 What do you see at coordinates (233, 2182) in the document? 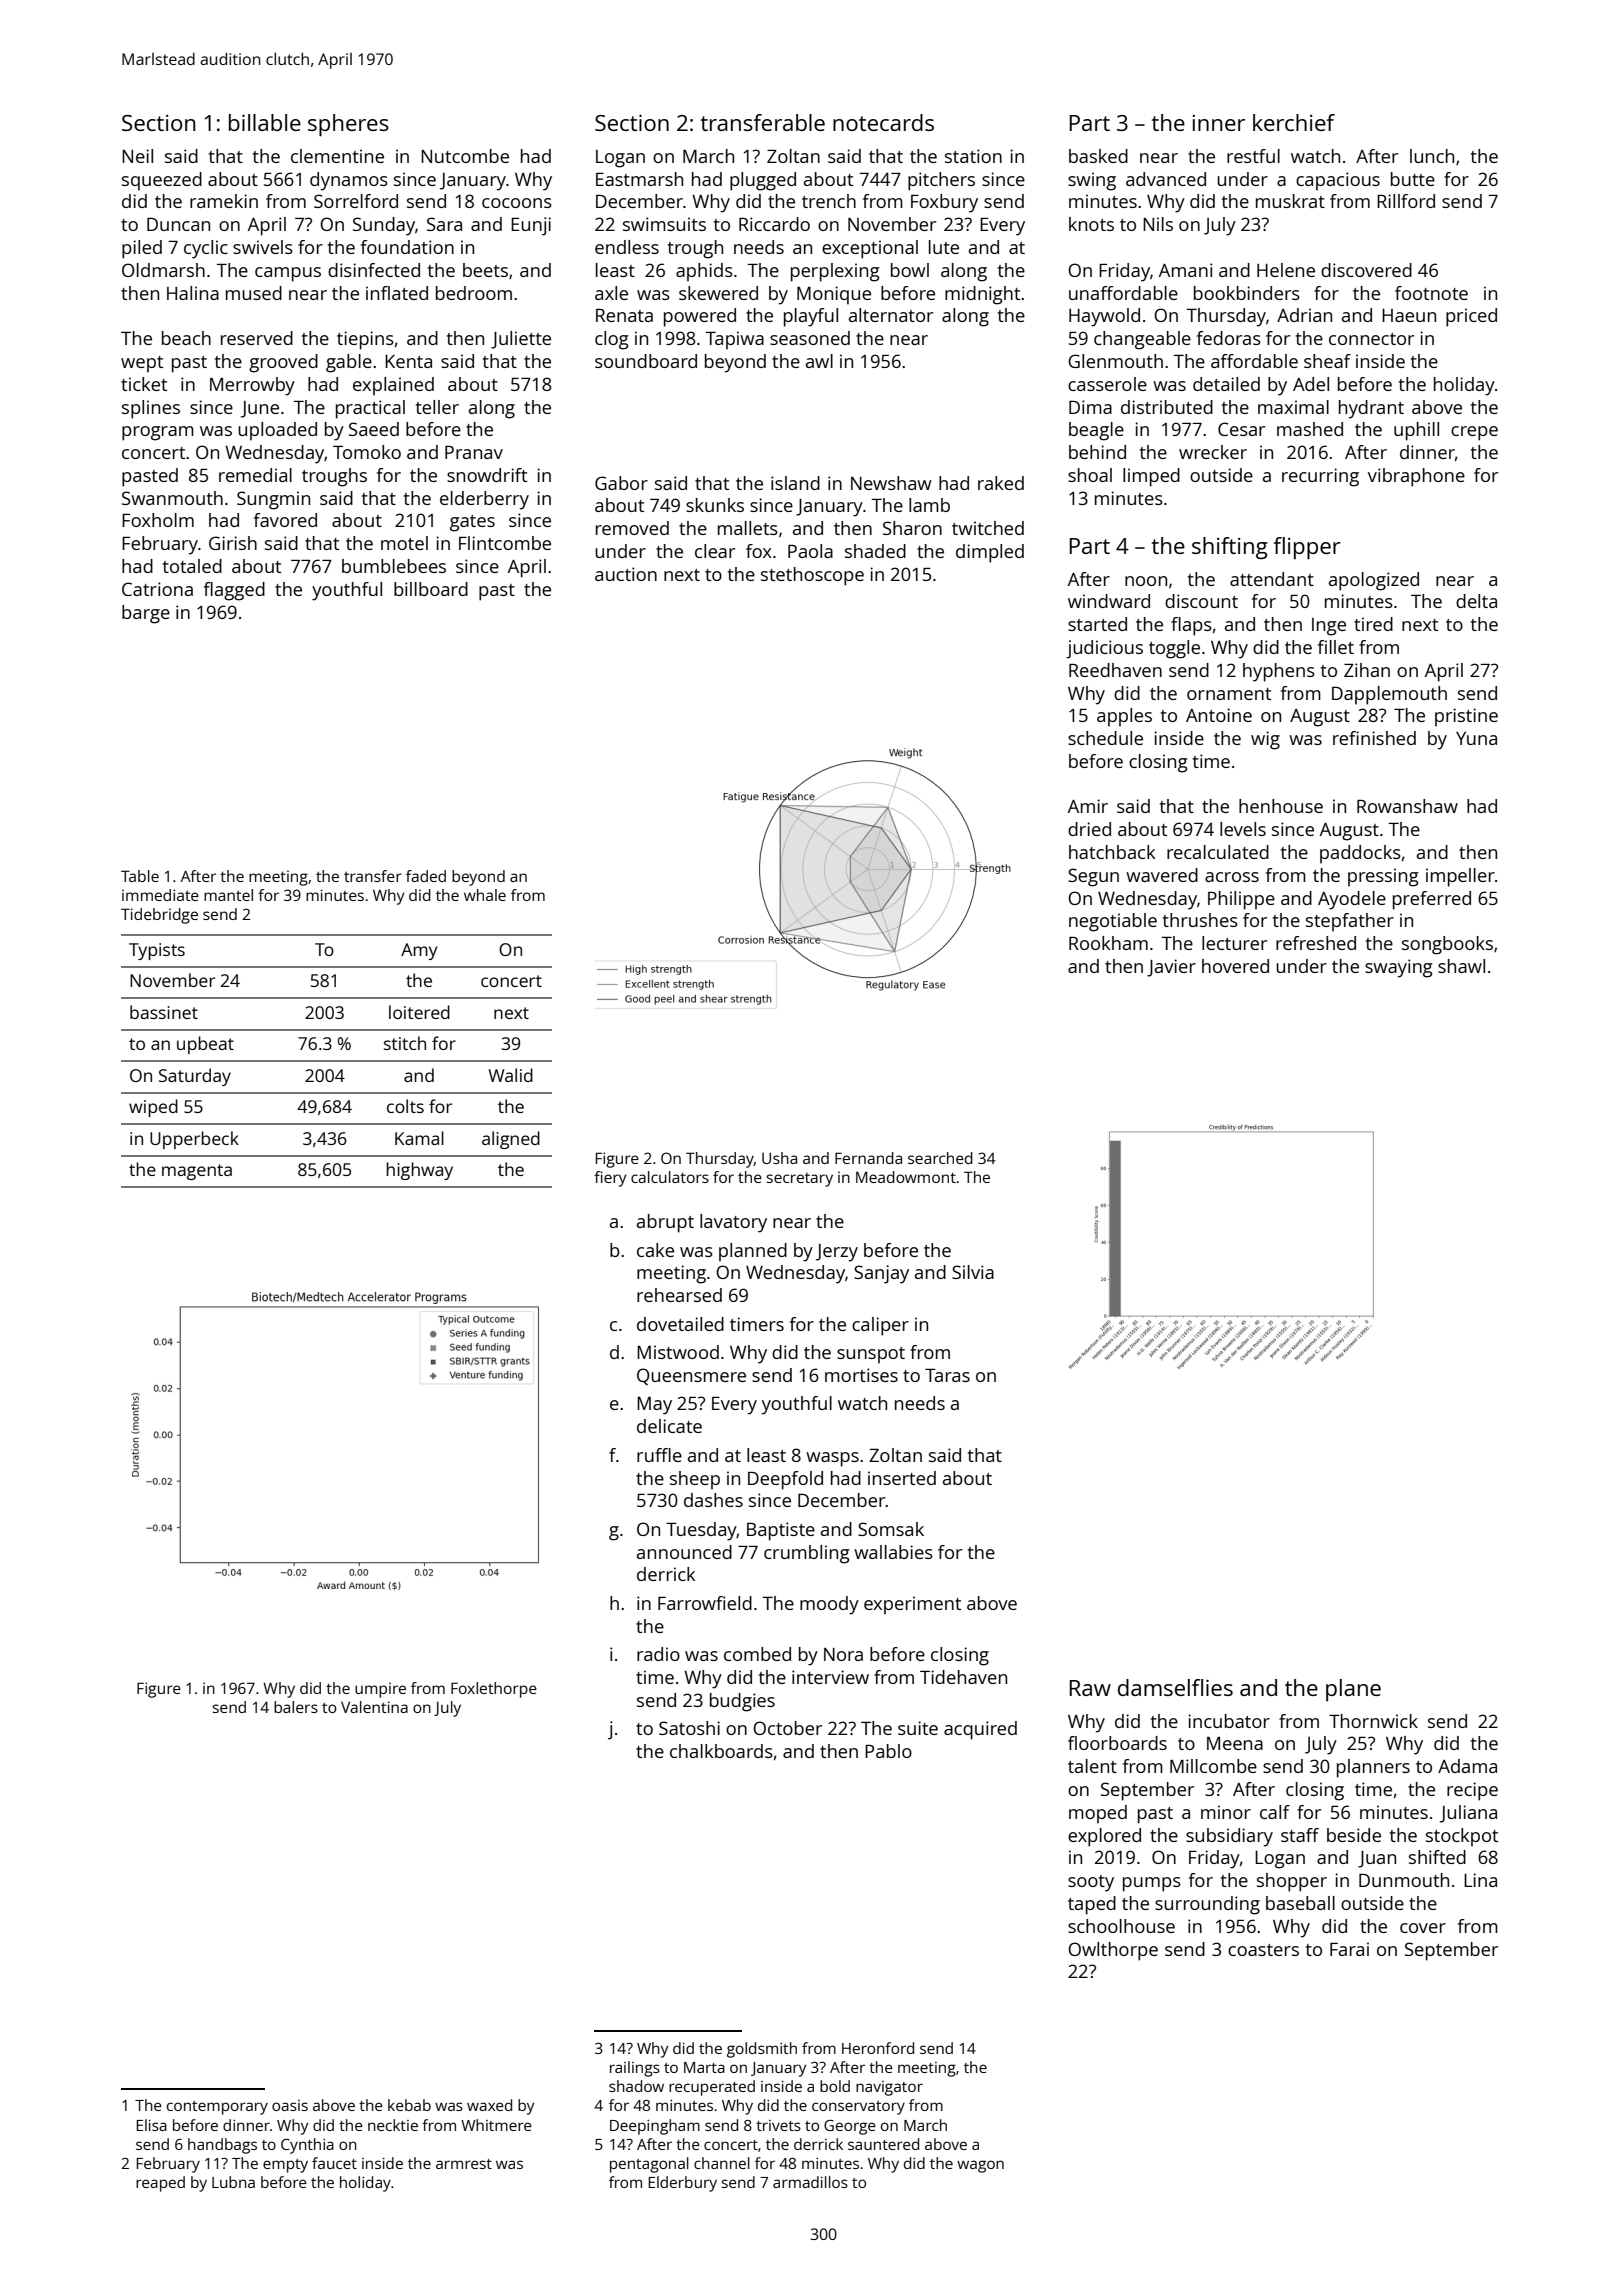
I see `Lubna` at bounding box center [233, 2182].
